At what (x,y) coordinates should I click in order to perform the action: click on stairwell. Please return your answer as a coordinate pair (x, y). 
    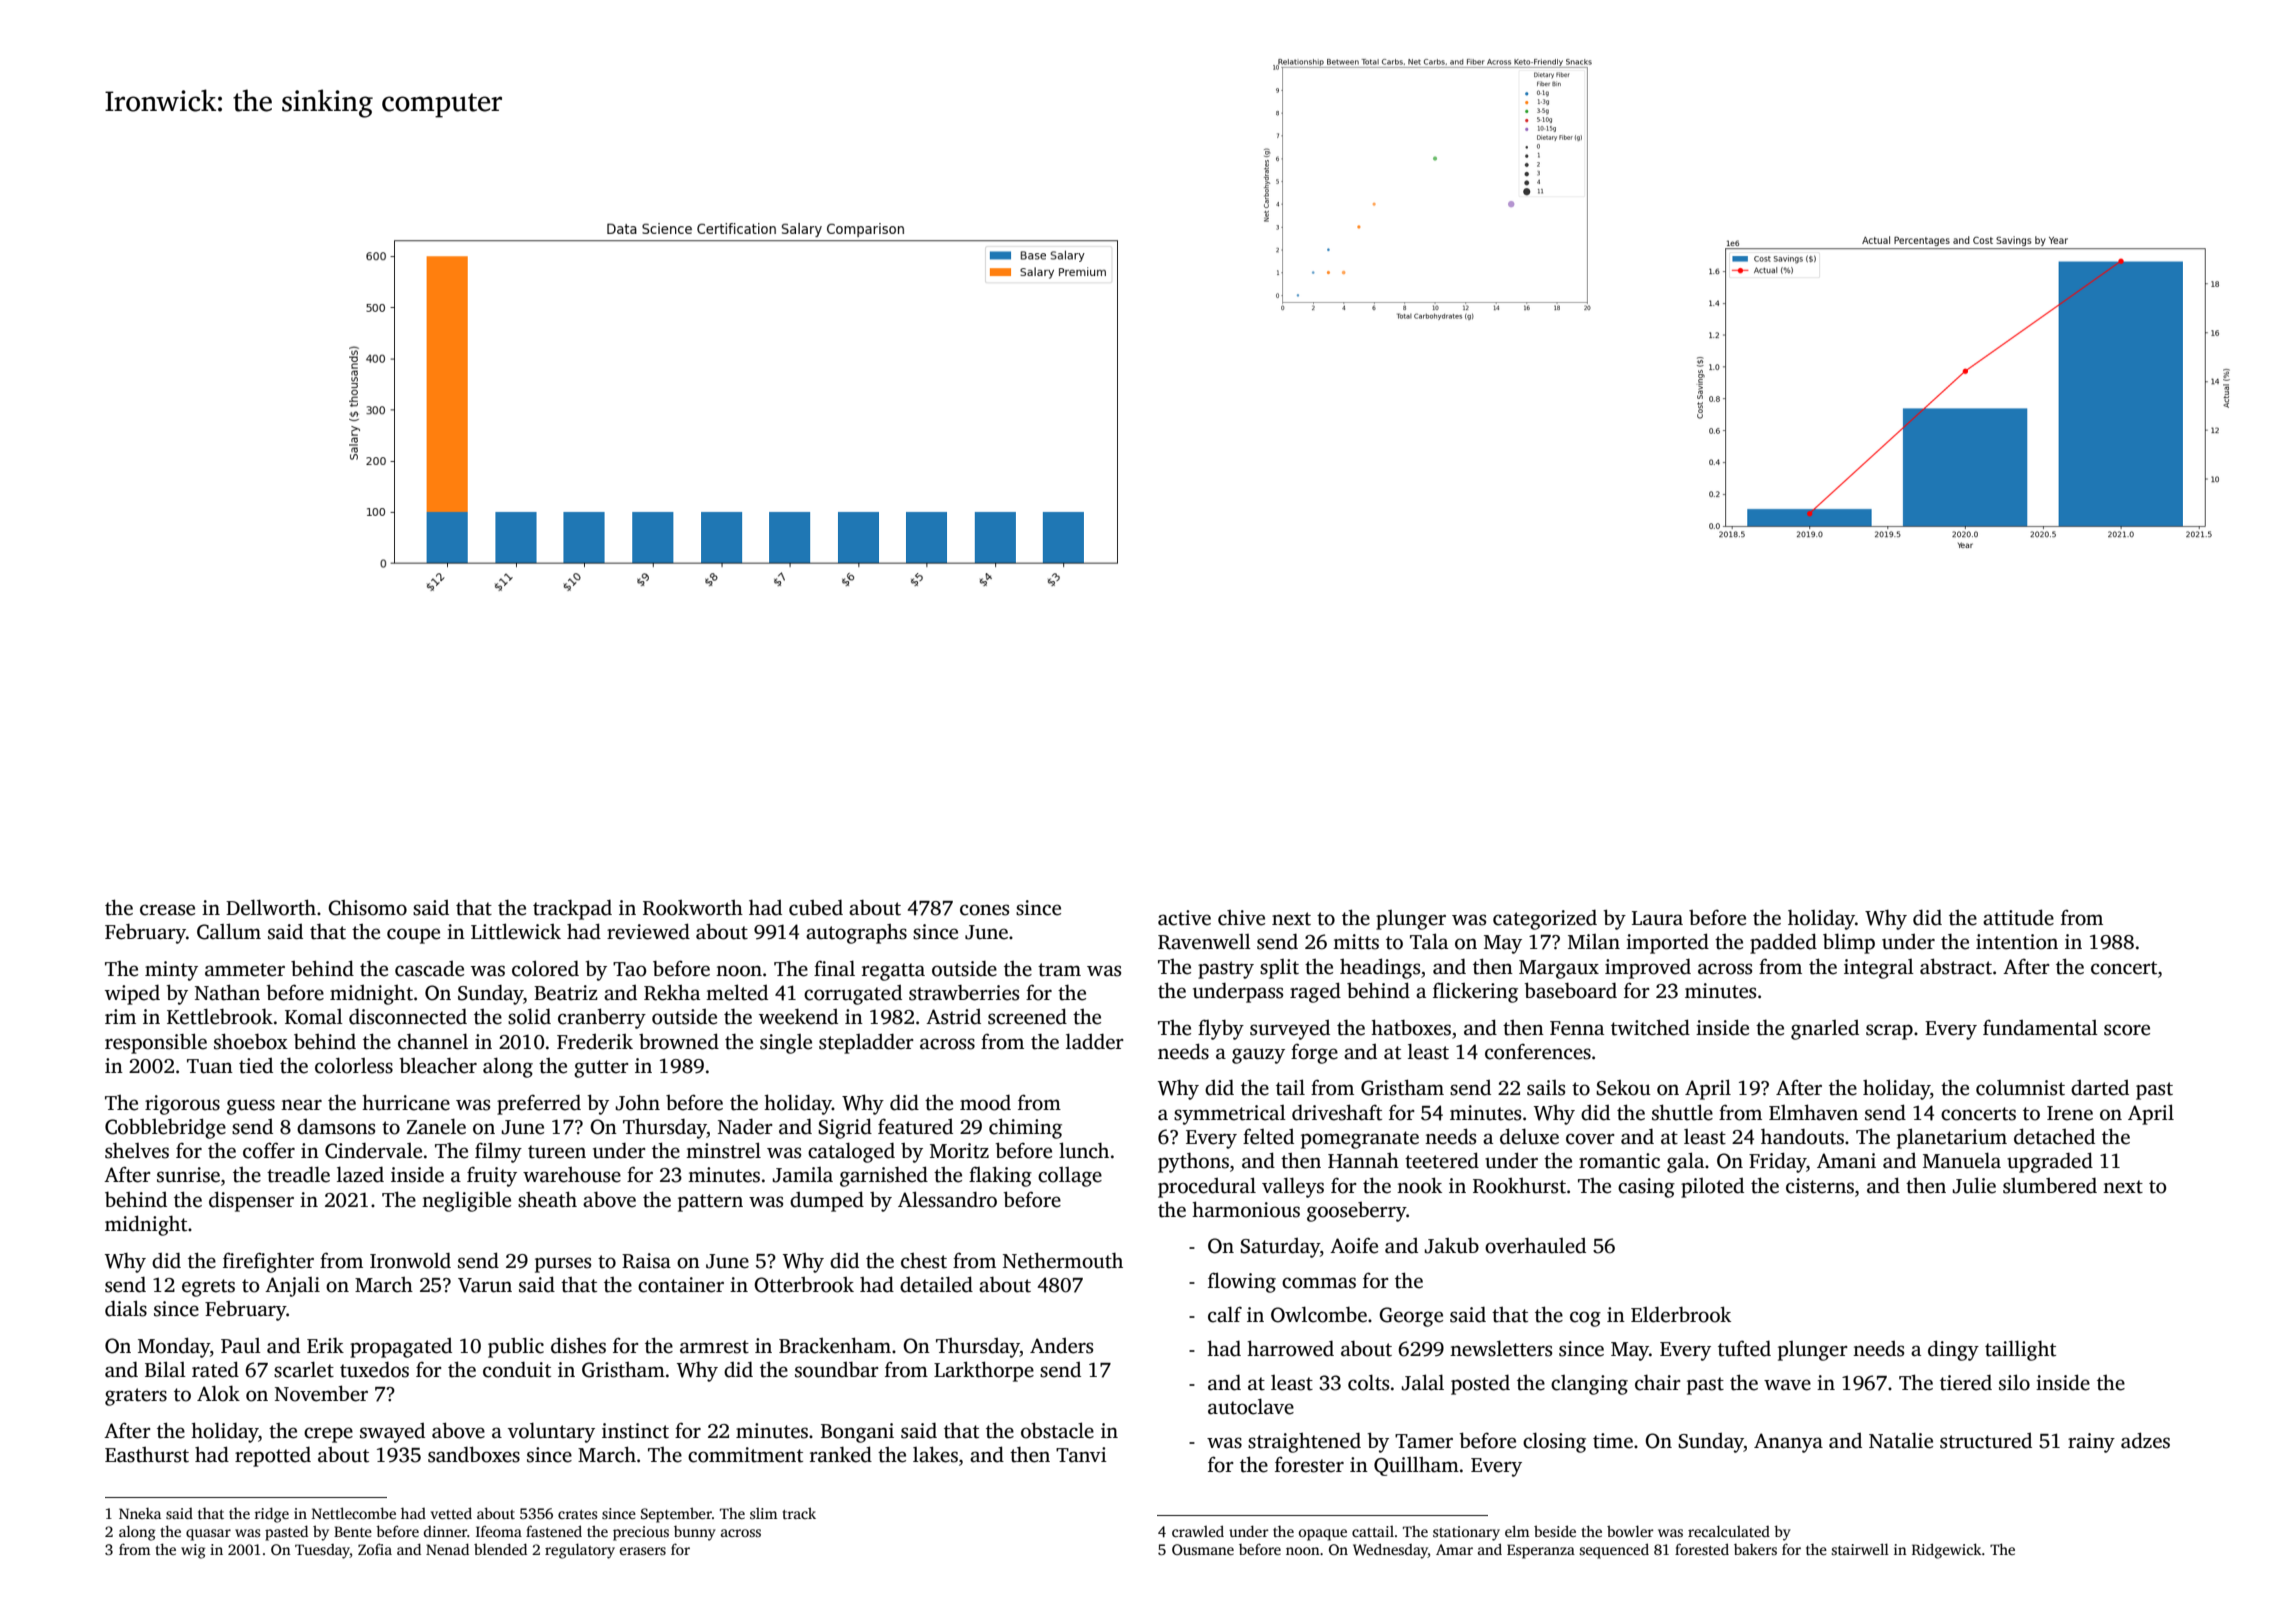
    Looking at the image, I should click on (1860, 1549).
